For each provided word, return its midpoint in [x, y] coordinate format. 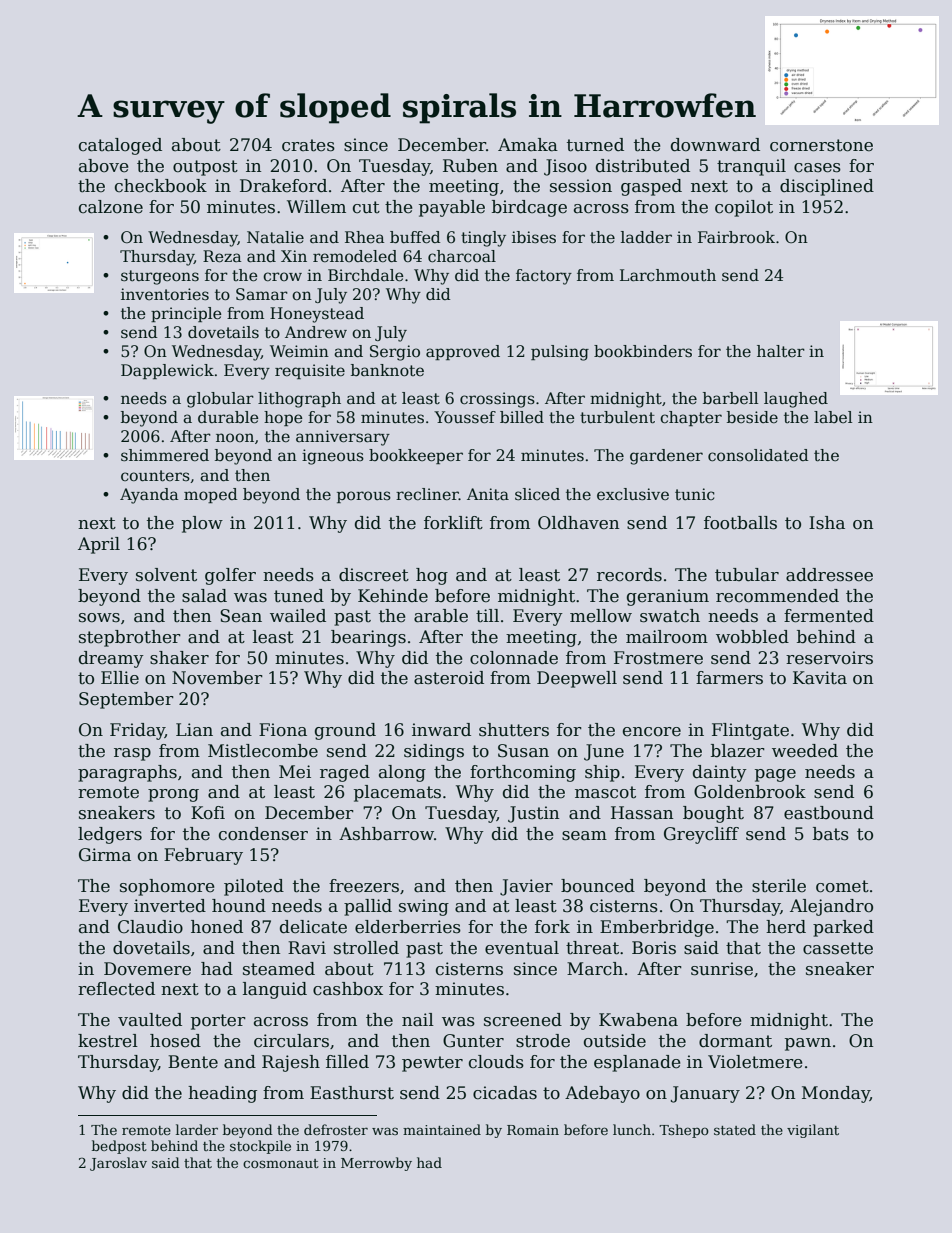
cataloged [120, 146]
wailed [298, 616]
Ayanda [149, 496]
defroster [336, 1129]
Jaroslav [118, 1164]
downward [715, 145]
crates [308, 145]
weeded [805, 751]
